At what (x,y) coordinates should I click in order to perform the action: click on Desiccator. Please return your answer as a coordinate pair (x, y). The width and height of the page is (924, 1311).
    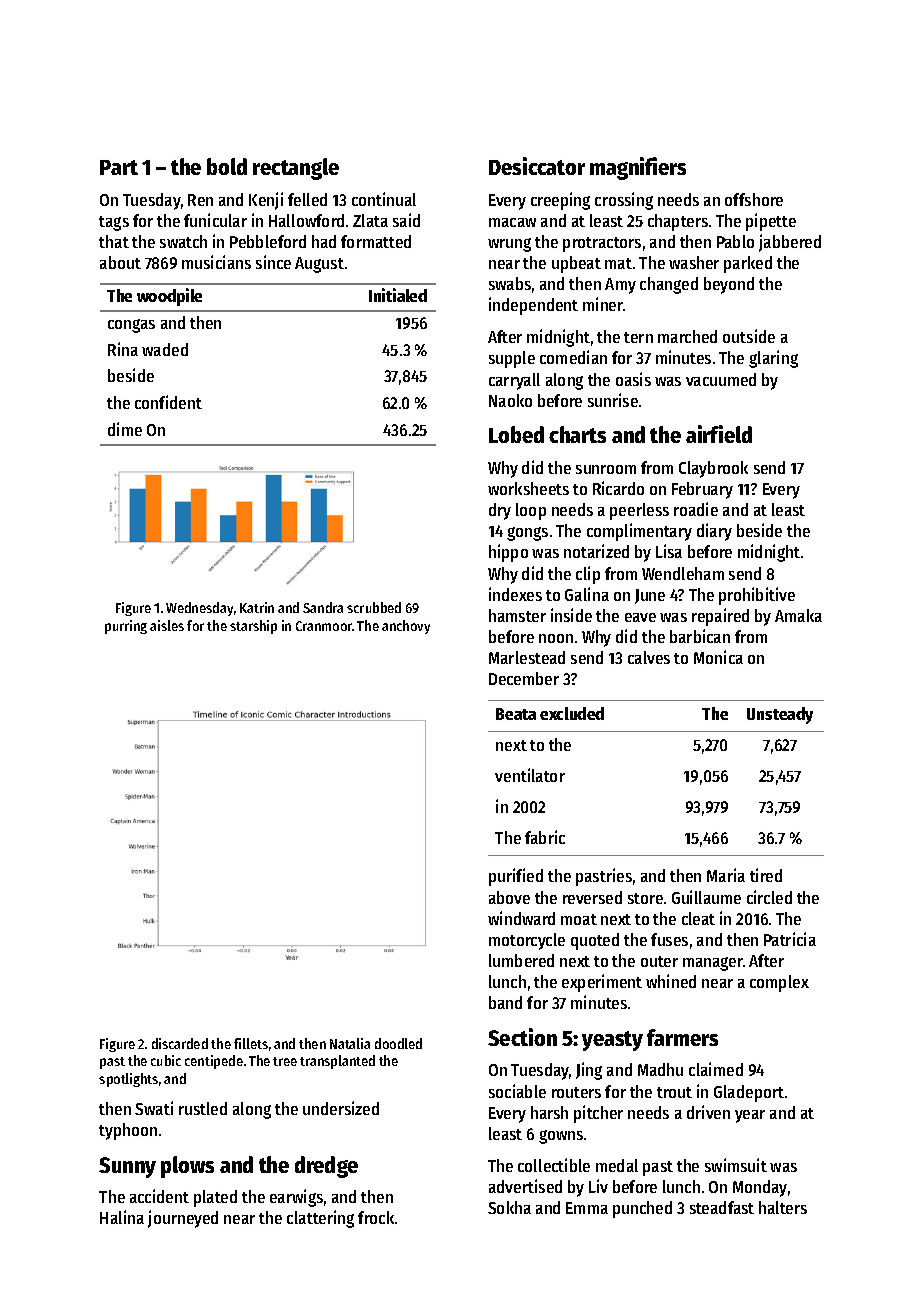
    Looking at the image, I should click on (537, 166).
